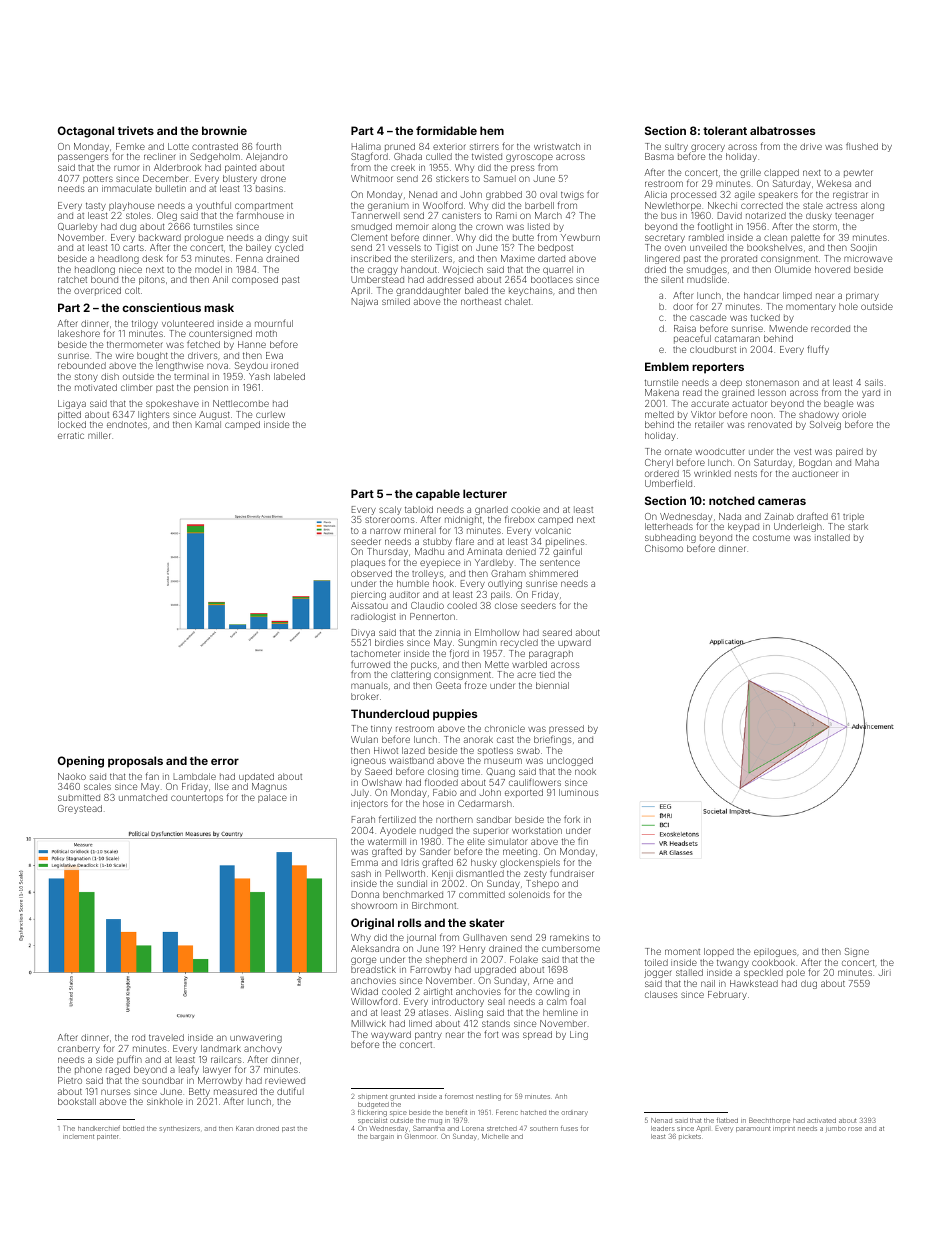 This page has height=1233, width=952. I want to click on submitted, so click(79, 797).
